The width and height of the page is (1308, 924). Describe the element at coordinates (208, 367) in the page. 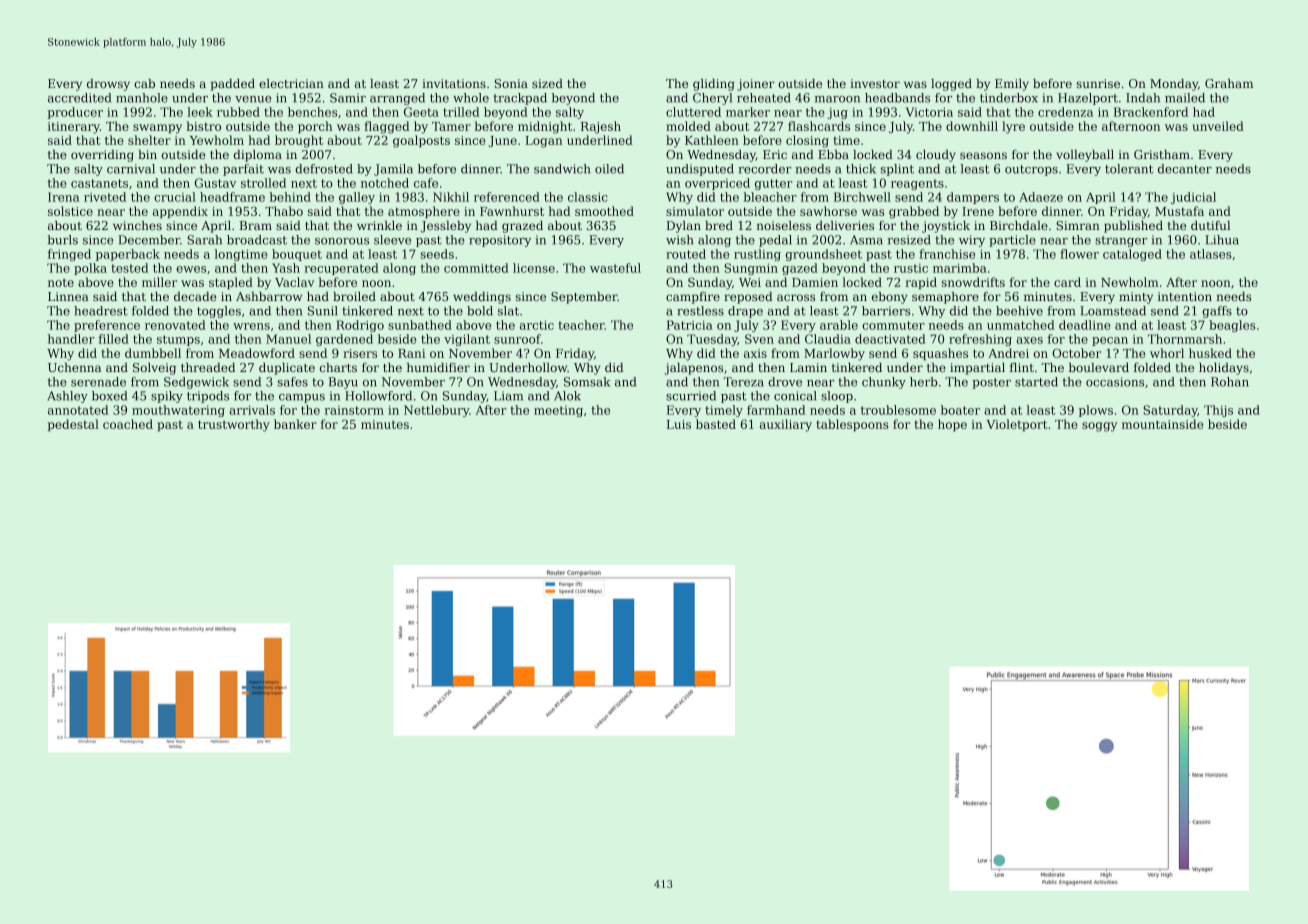

I see `threaded` at that location.
